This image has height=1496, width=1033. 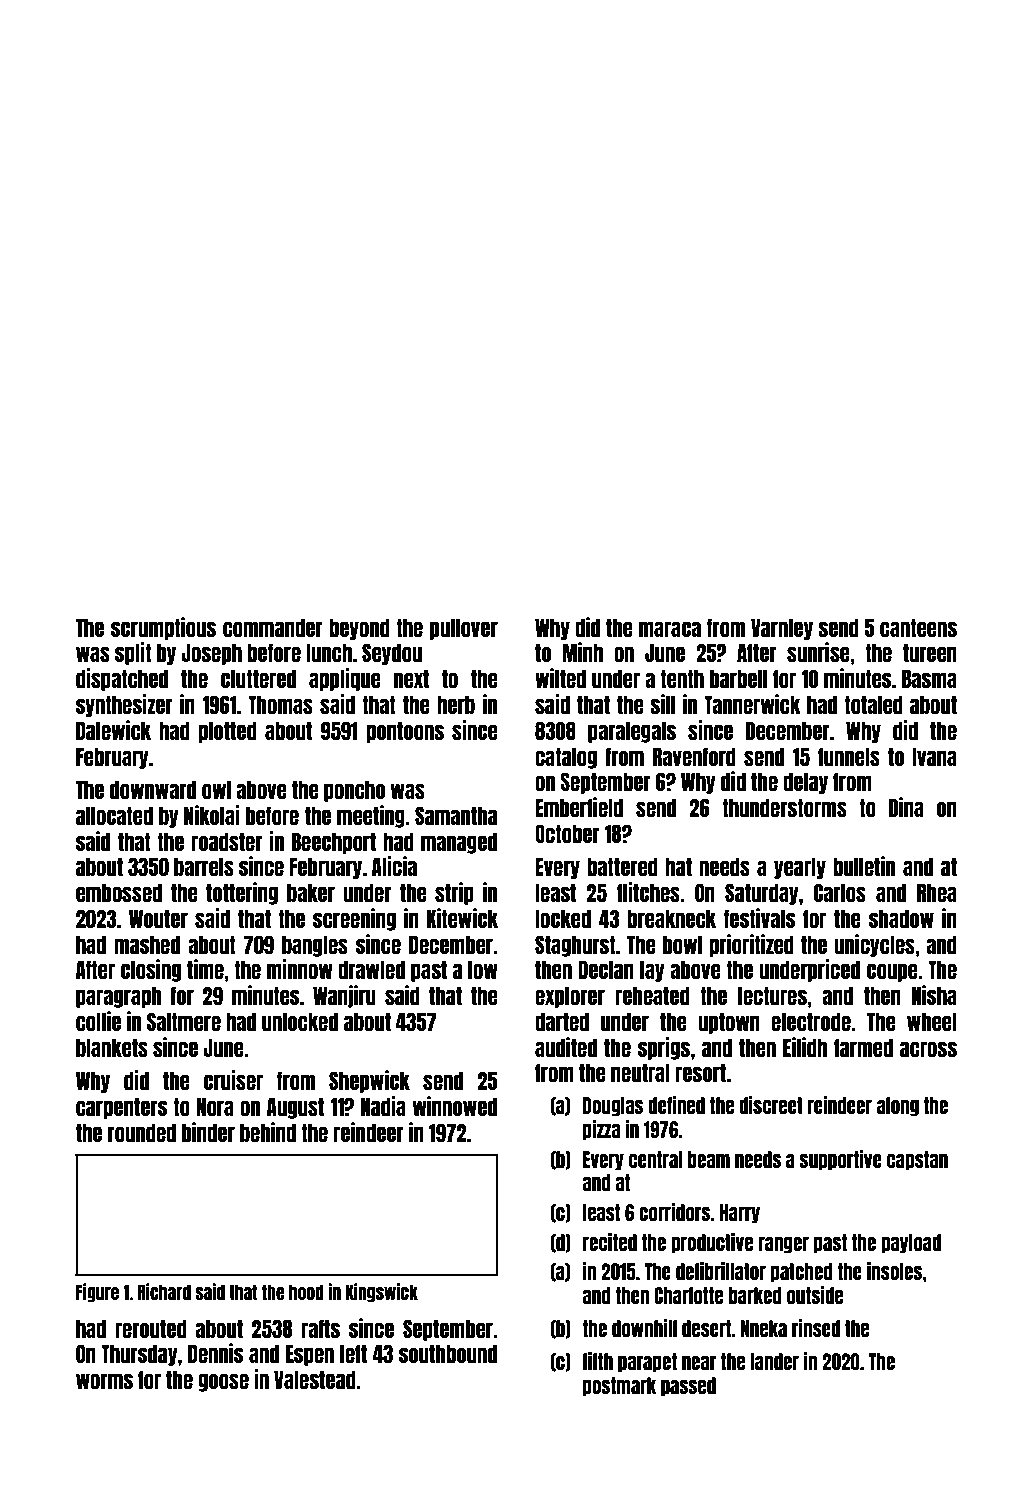 What do you see at coordinates (104, 1381) in the image?
I see `worms` at bounding box center [104, 1381].
